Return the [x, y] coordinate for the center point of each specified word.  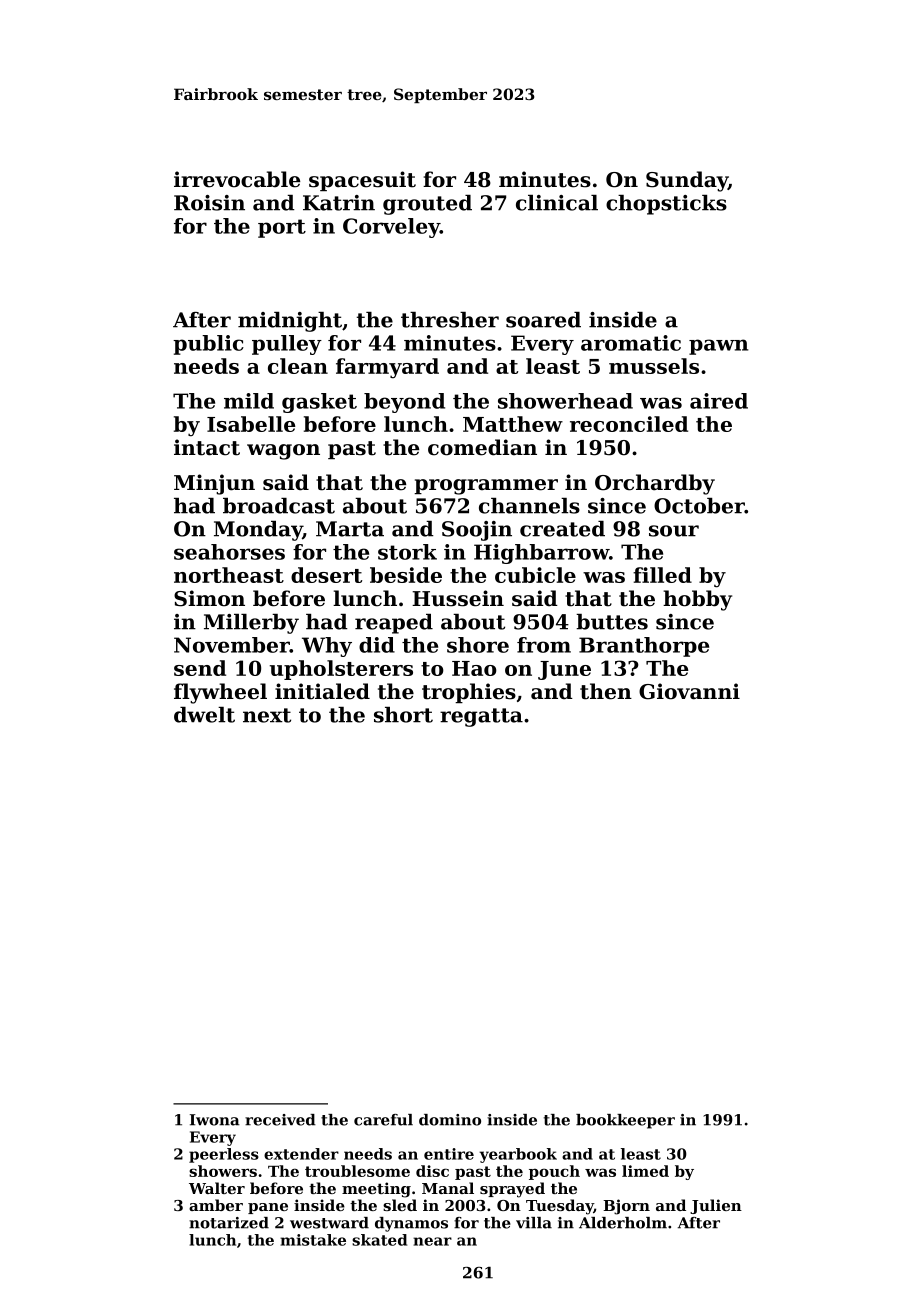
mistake [313, 1240]
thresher [450, 320]
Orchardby [655, 484]
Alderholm [623, 1223]
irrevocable [237, 179]
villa [534, 1223]
